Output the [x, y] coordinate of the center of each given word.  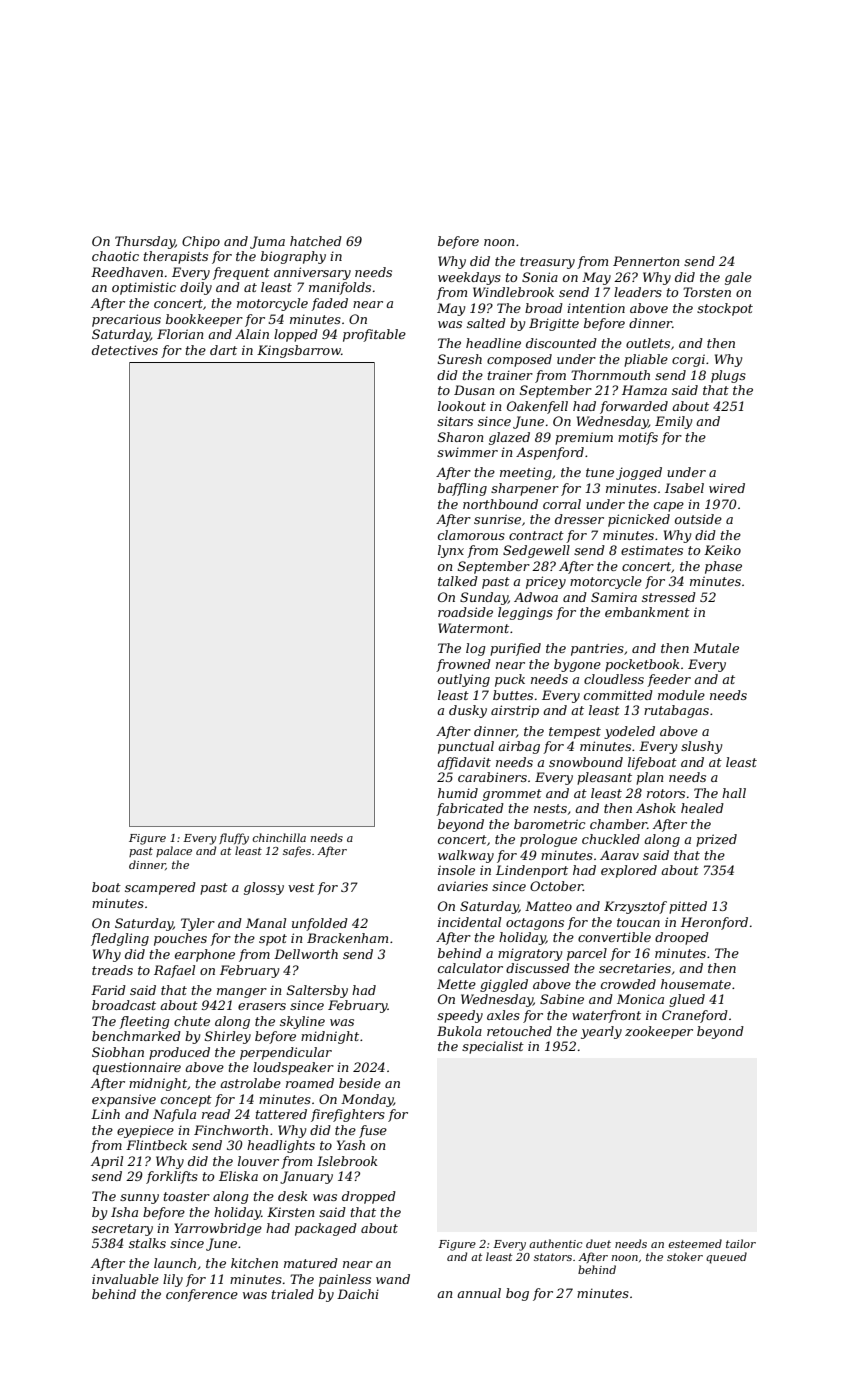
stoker [685, 1256]
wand [393, 1279]
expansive [124, 1100]
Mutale [716, 648]
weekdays [469, 278]
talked [458, 581]
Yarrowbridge [218, 1229]
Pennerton [646, 261]
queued [726, 1258]
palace [174, 851]
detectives [125, 350]
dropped [369, 1197]
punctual [466, 747]
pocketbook [642, 665]
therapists [176, 257]
